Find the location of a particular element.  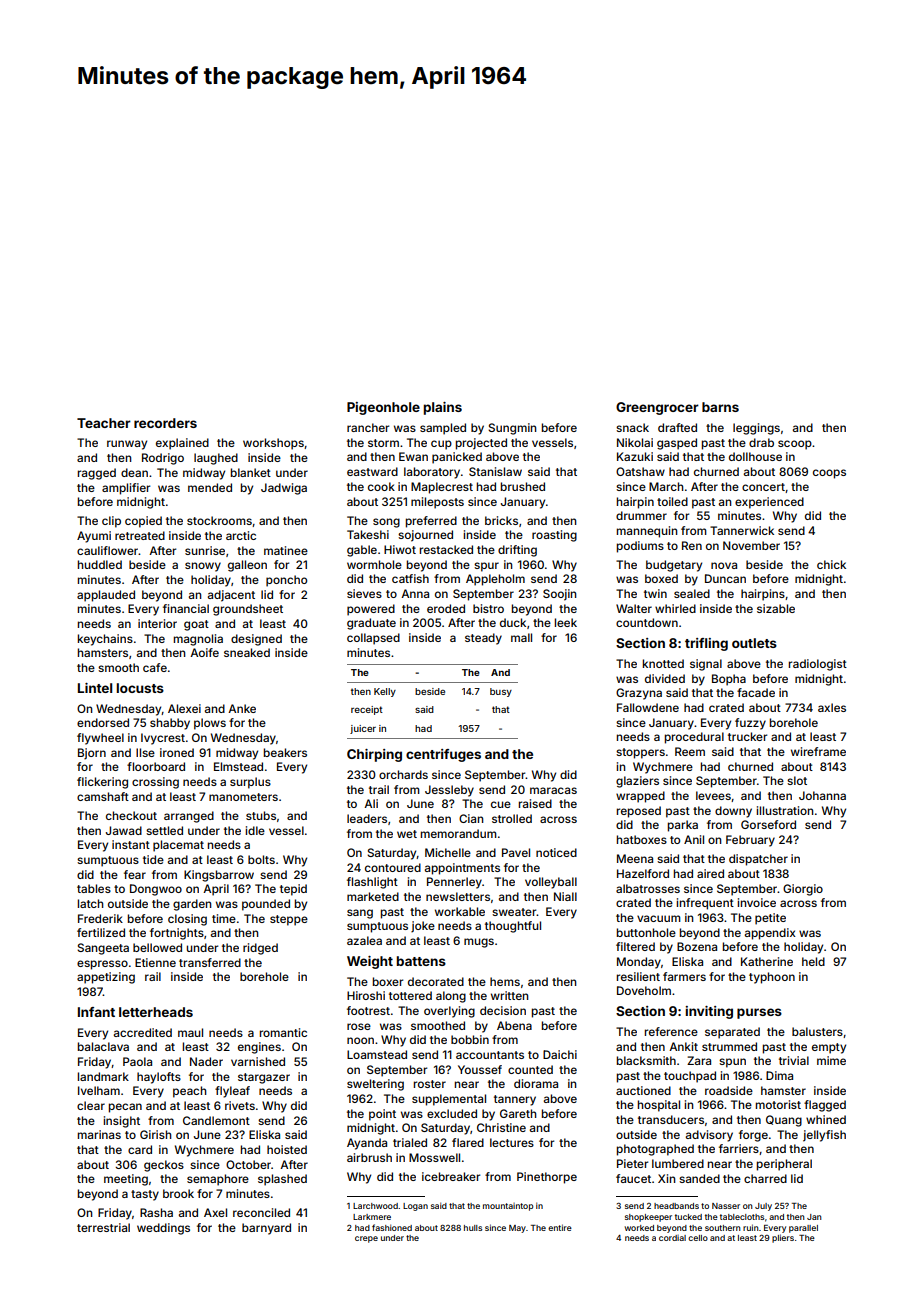

Daichi is located at coordinates (560, 1054).
